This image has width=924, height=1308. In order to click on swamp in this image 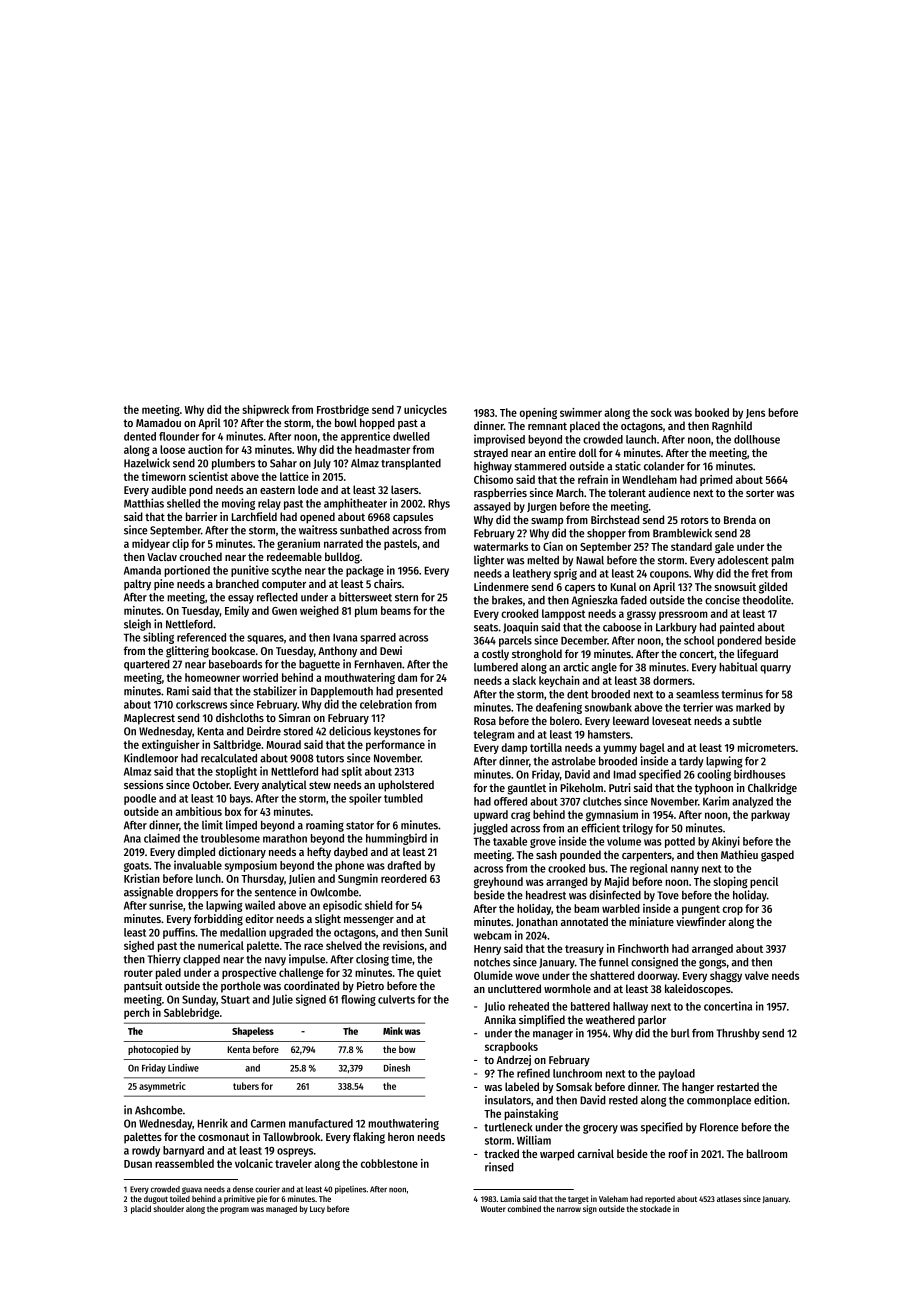, I will do `click(547, 522)`.
